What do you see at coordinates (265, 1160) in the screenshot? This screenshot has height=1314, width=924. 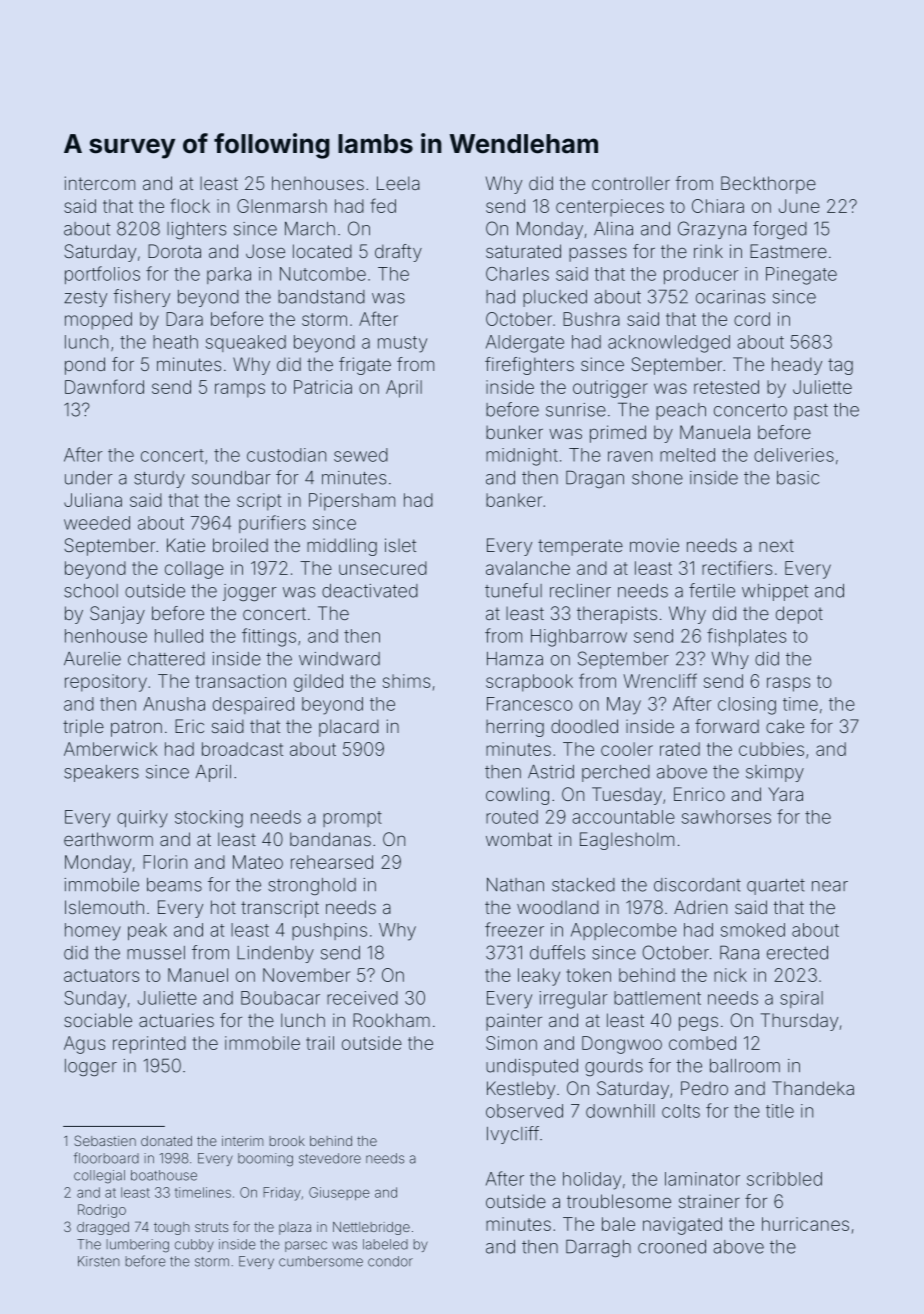 I see `booming` at bounding box center [265, 1160].
